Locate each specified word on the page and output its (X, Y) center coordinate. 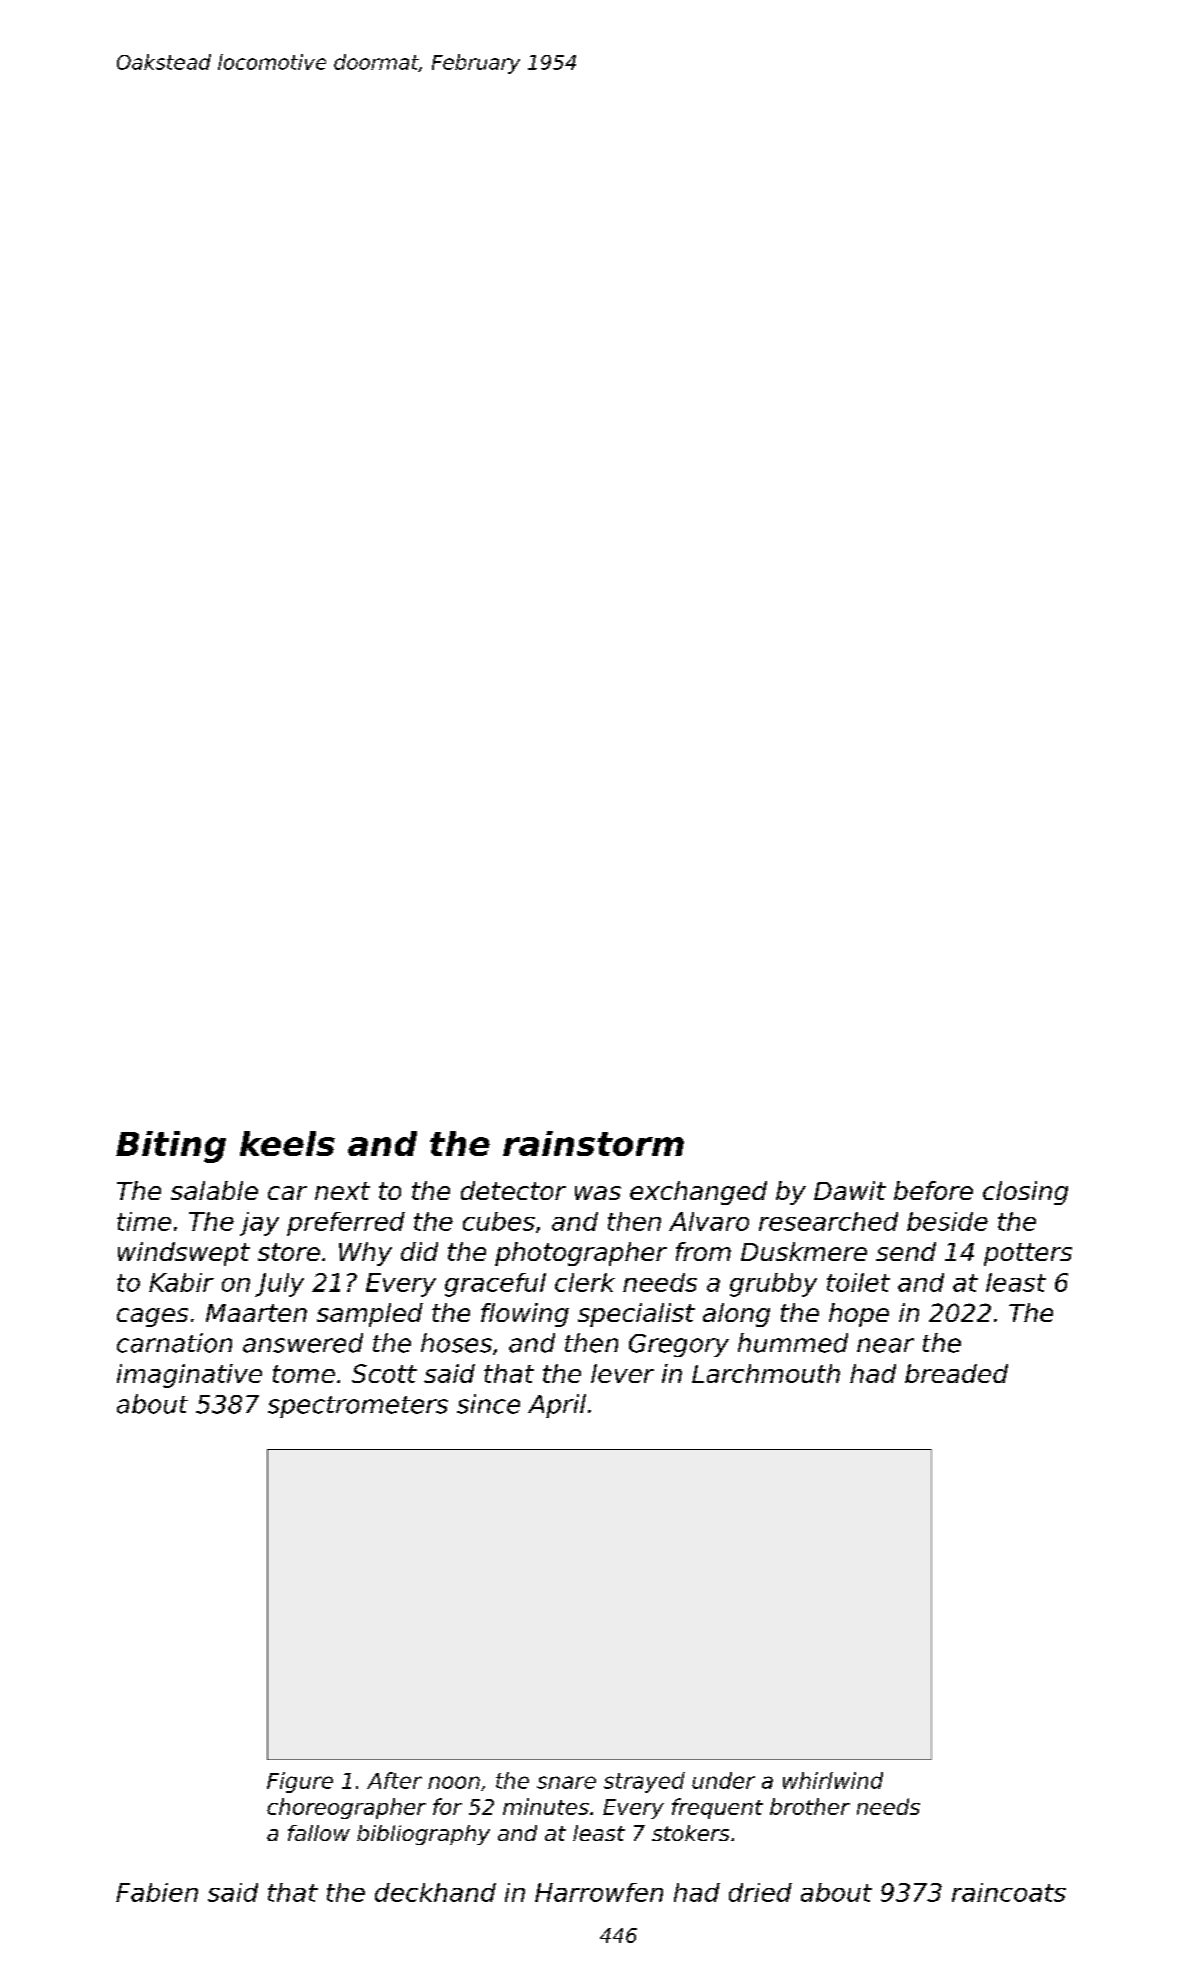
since (488, 1404)
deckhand (435, 1892)
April (557, 1406)
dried (760, 1892)
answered (303, 1343)
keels (287, 1143)
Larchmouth (766, 1373)
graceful (495, 1285)
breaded (956, 1373)
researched (828, 1221)
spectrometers (358, 1407)
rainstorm (593, 1143)
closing (1025, 1193)
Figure (300, 1782)
